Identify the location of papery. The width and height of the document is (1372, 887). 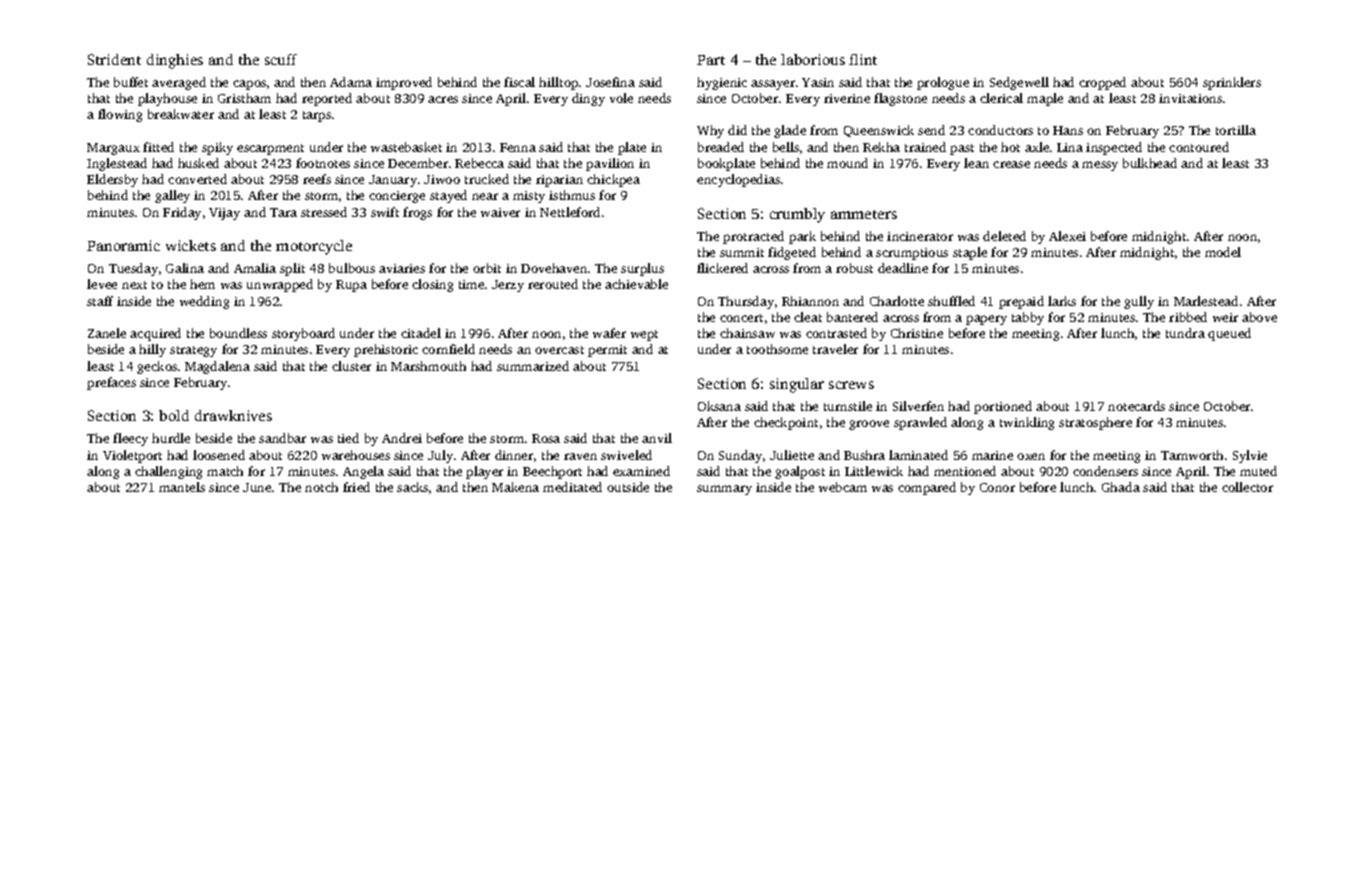
(986, 320).
